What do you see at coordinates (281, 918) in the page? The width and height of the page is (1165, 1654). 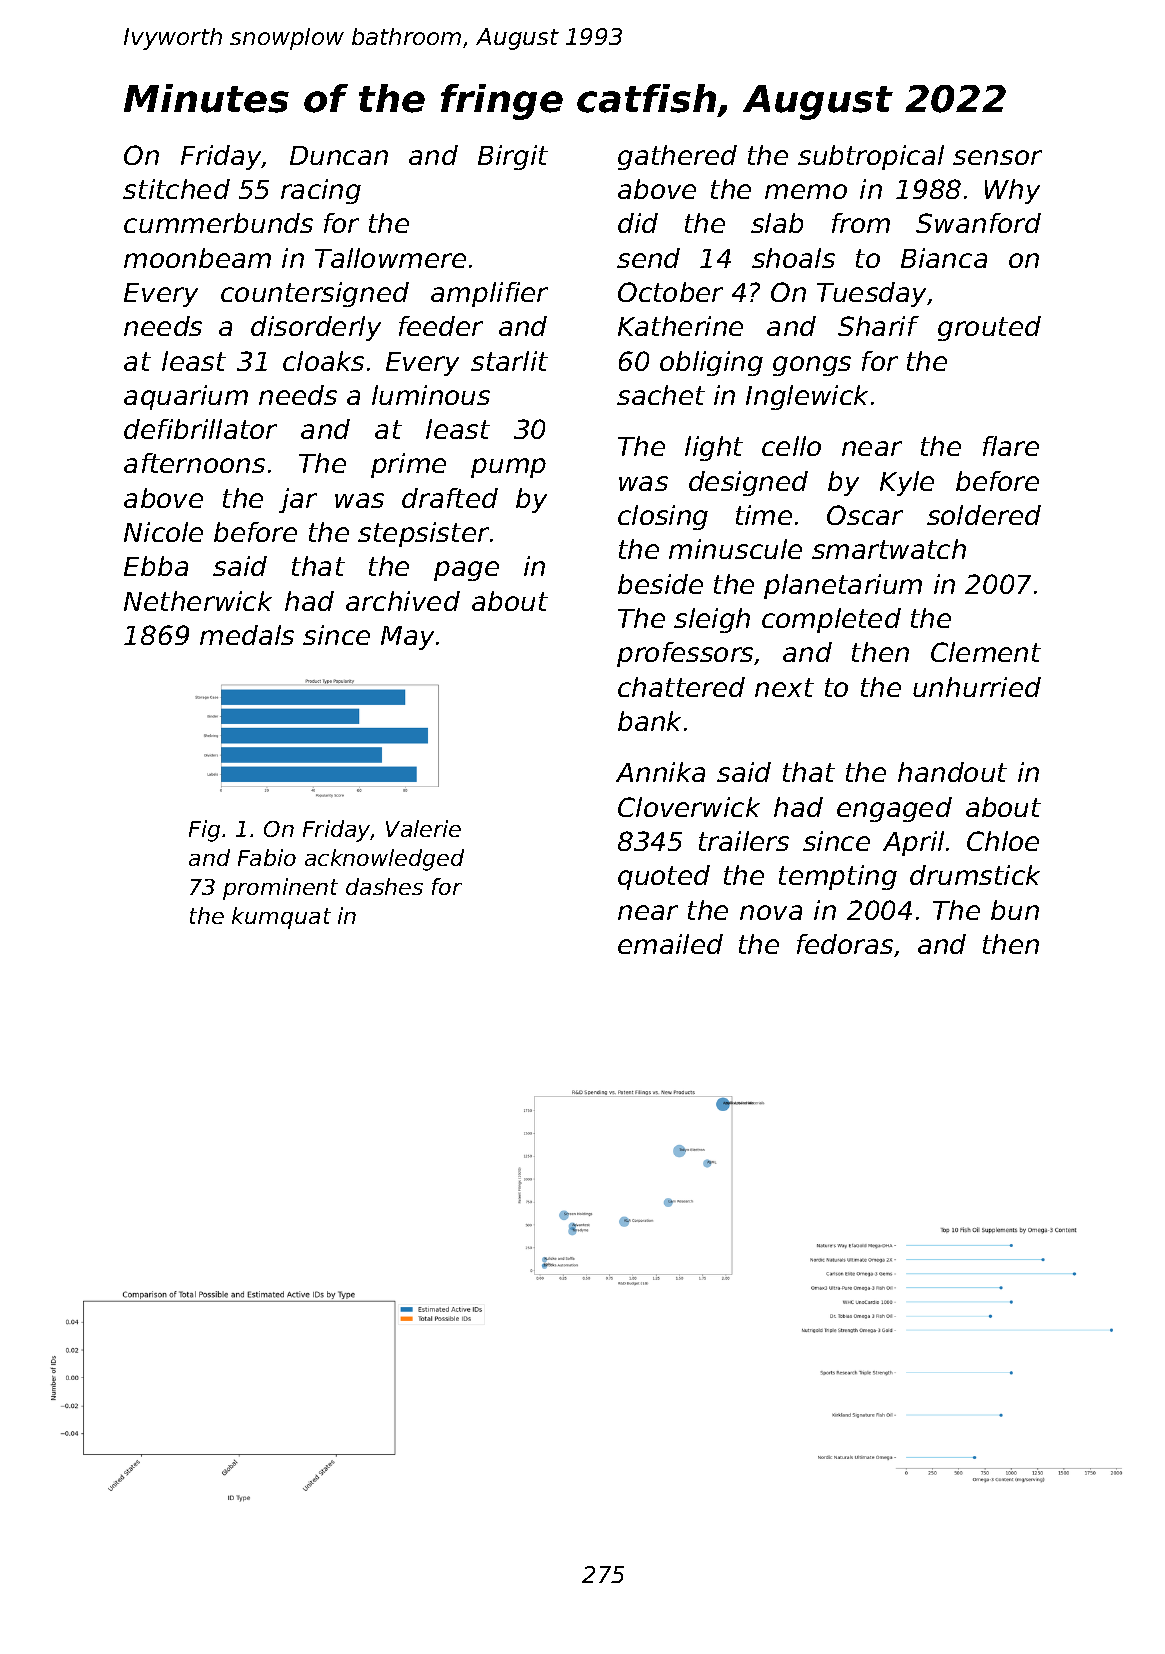 I see `kumquat` at bounding box center [281, 918].
